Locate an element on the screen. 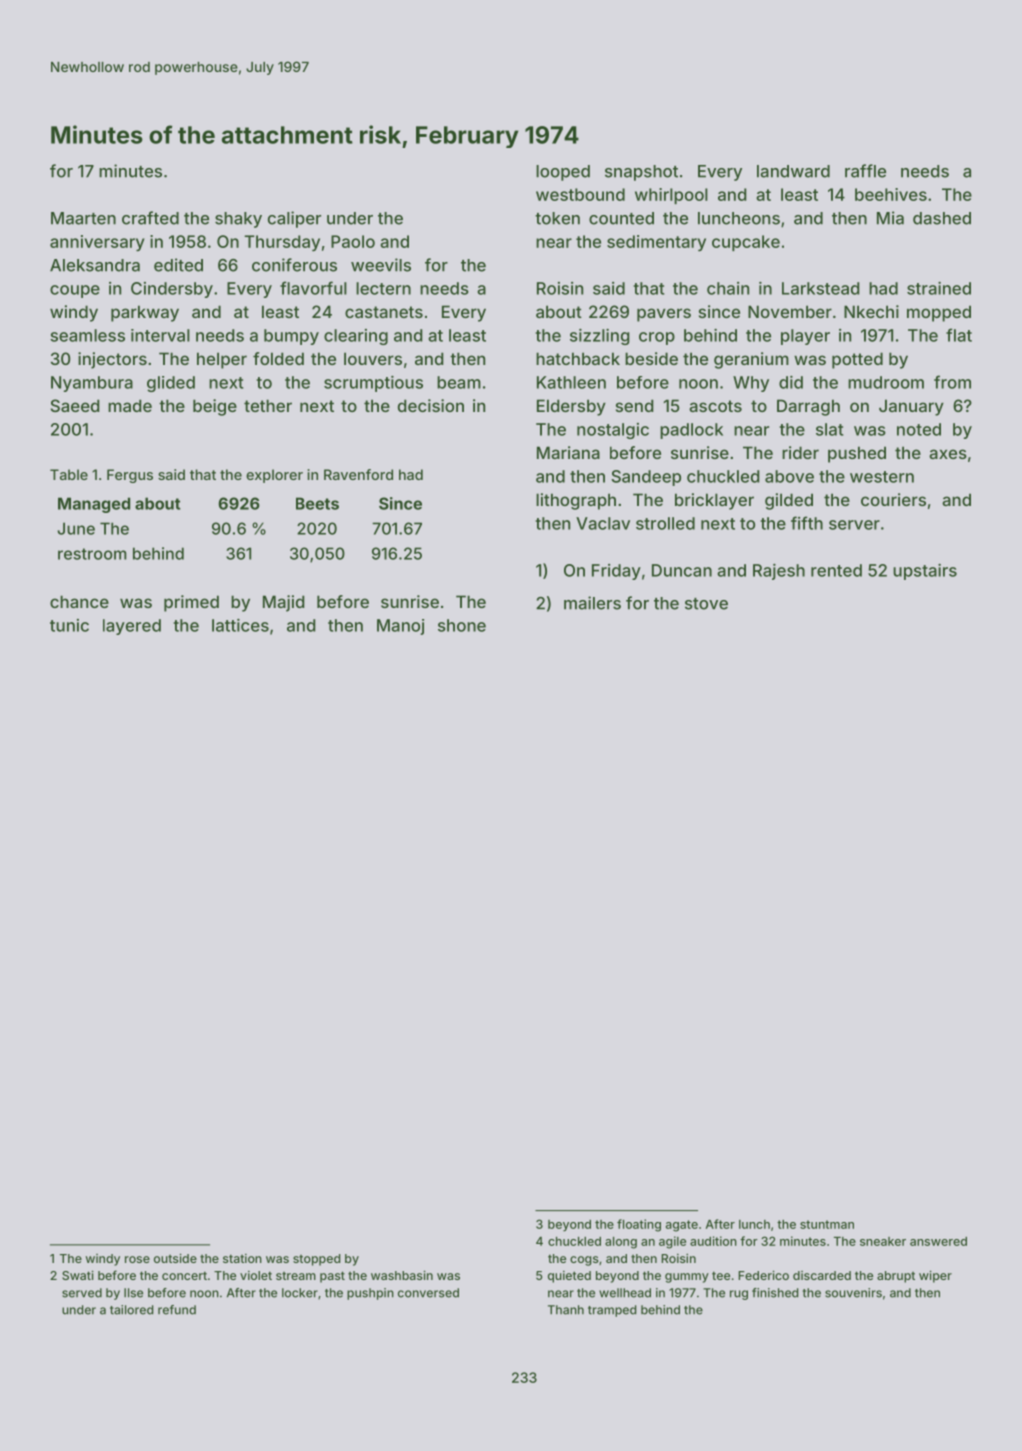 The height and width of the screenshot is (1451, 1022). decision is located at coordinates (431, 405).
